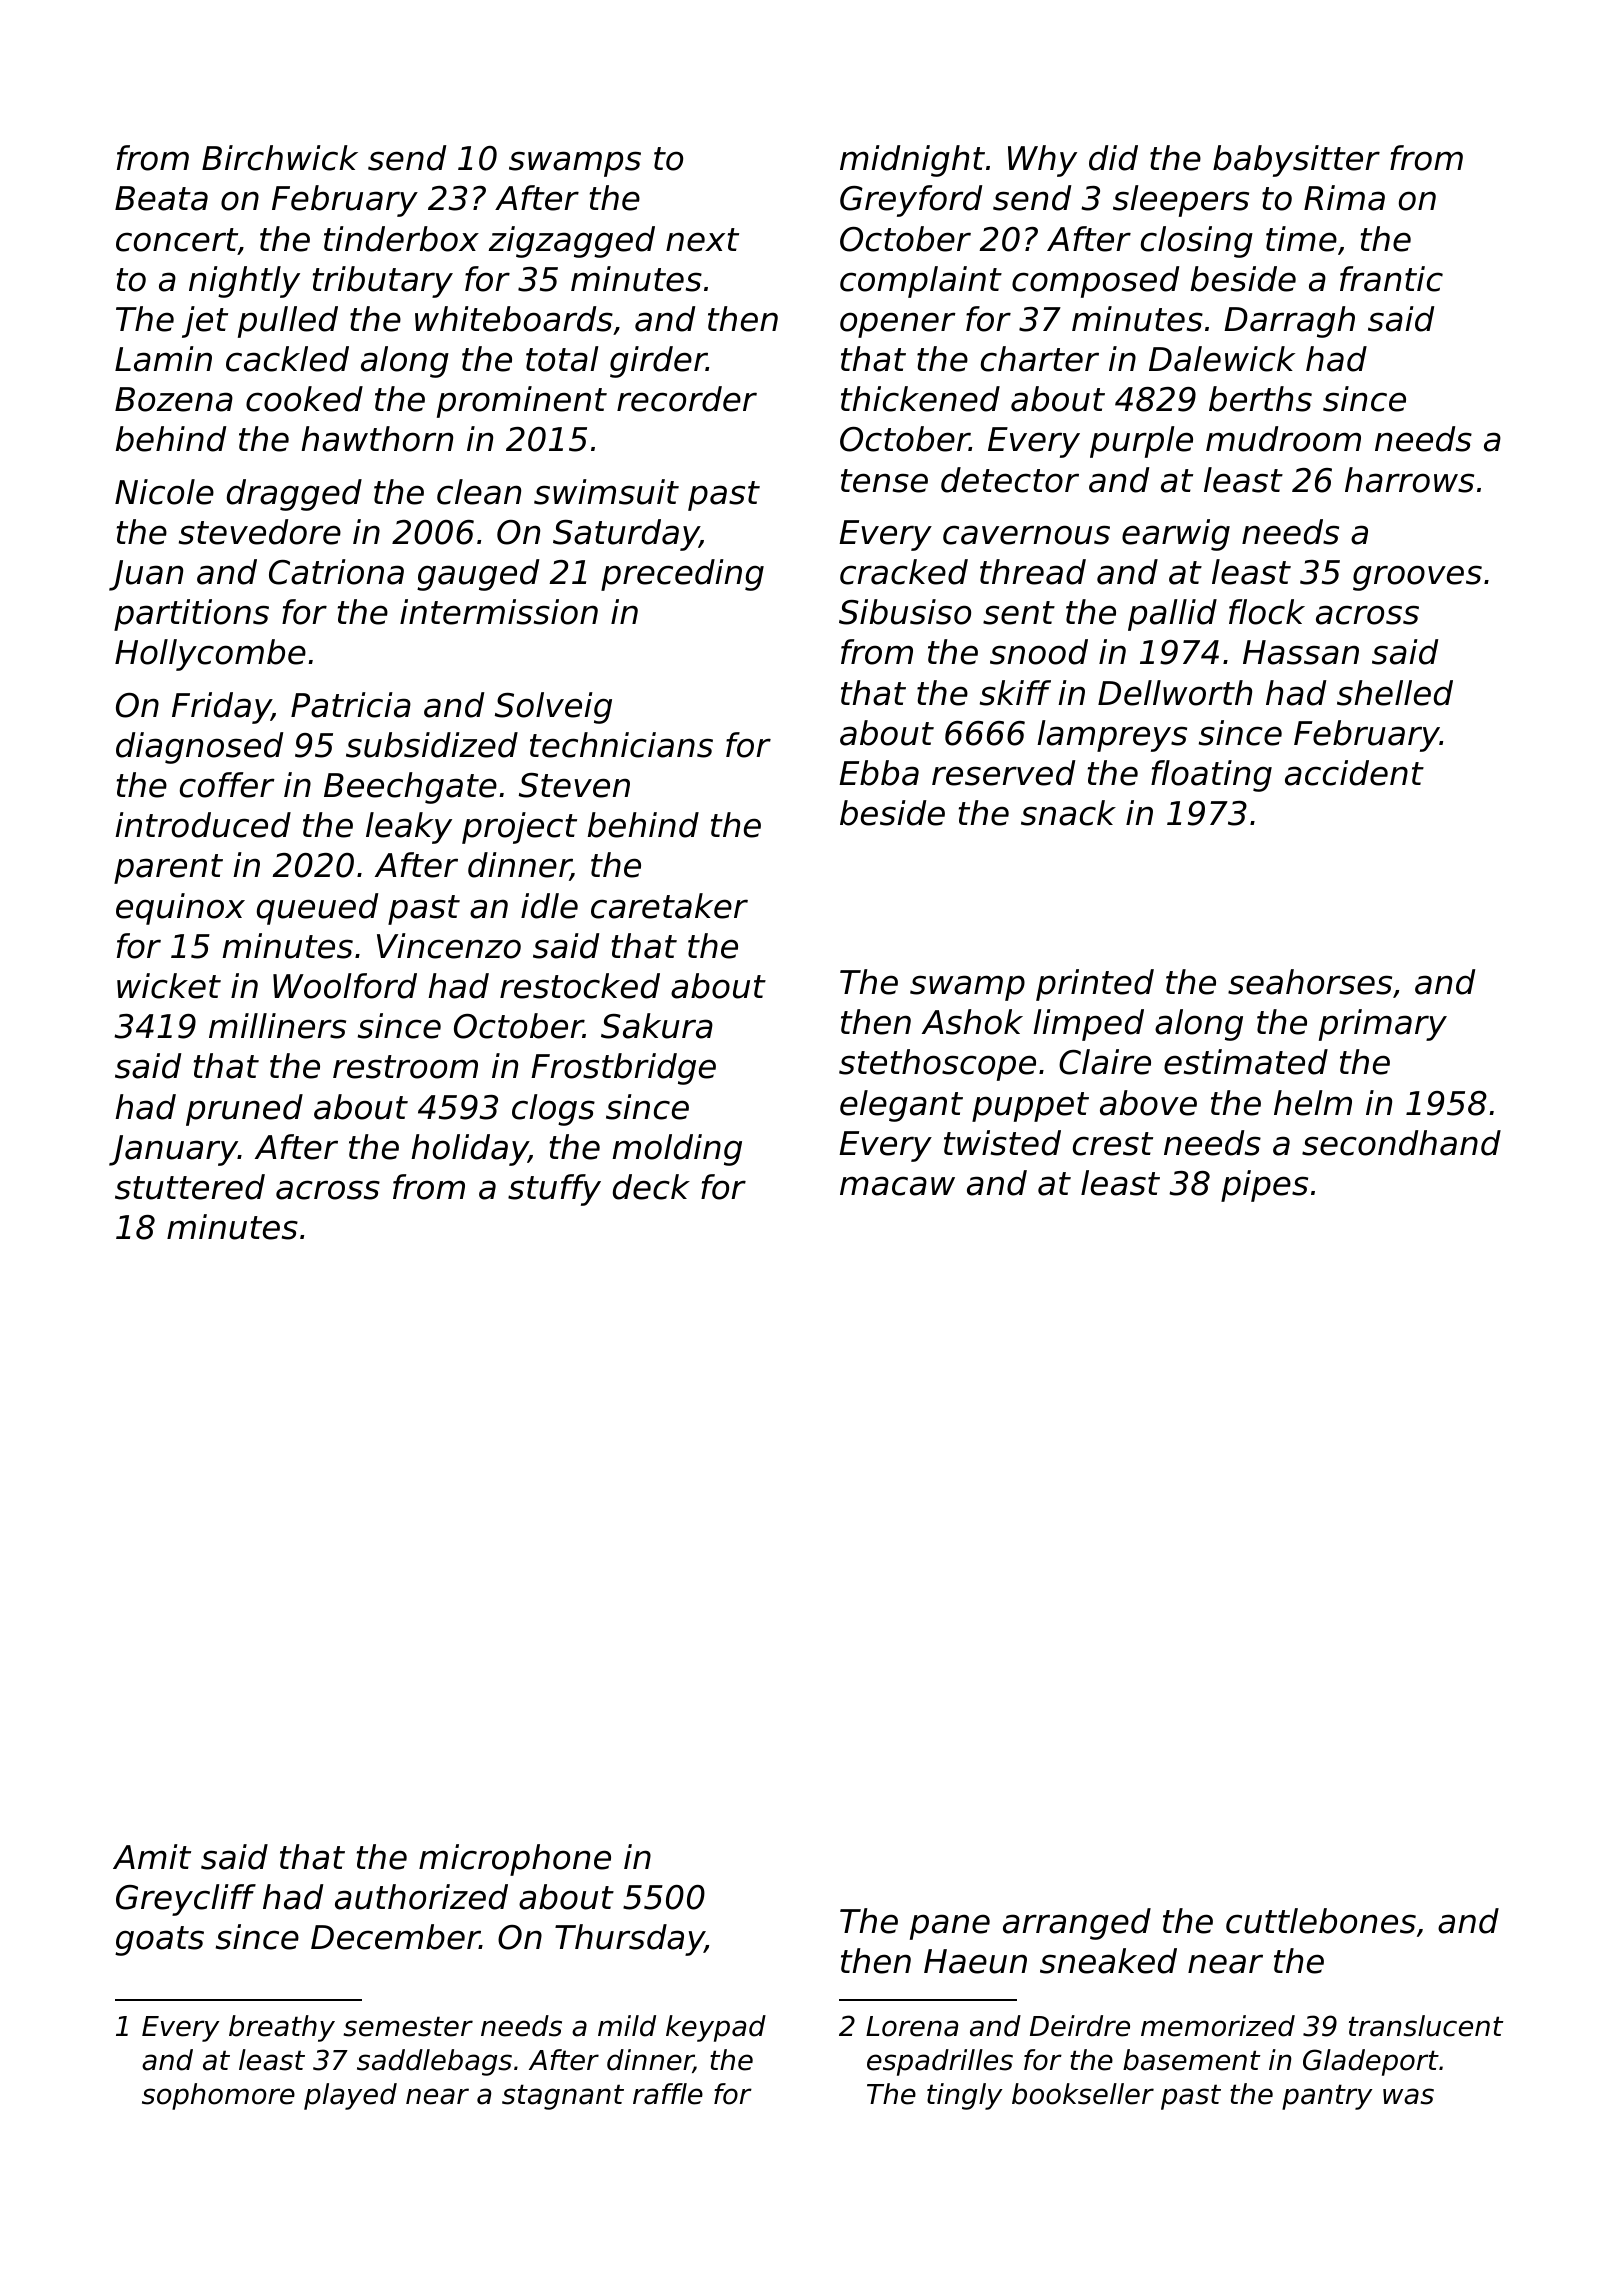 The image size is (1620, 2292). Describe the element at coordinates (937, 1065) in the image. I see `stethoscope` at that location.
